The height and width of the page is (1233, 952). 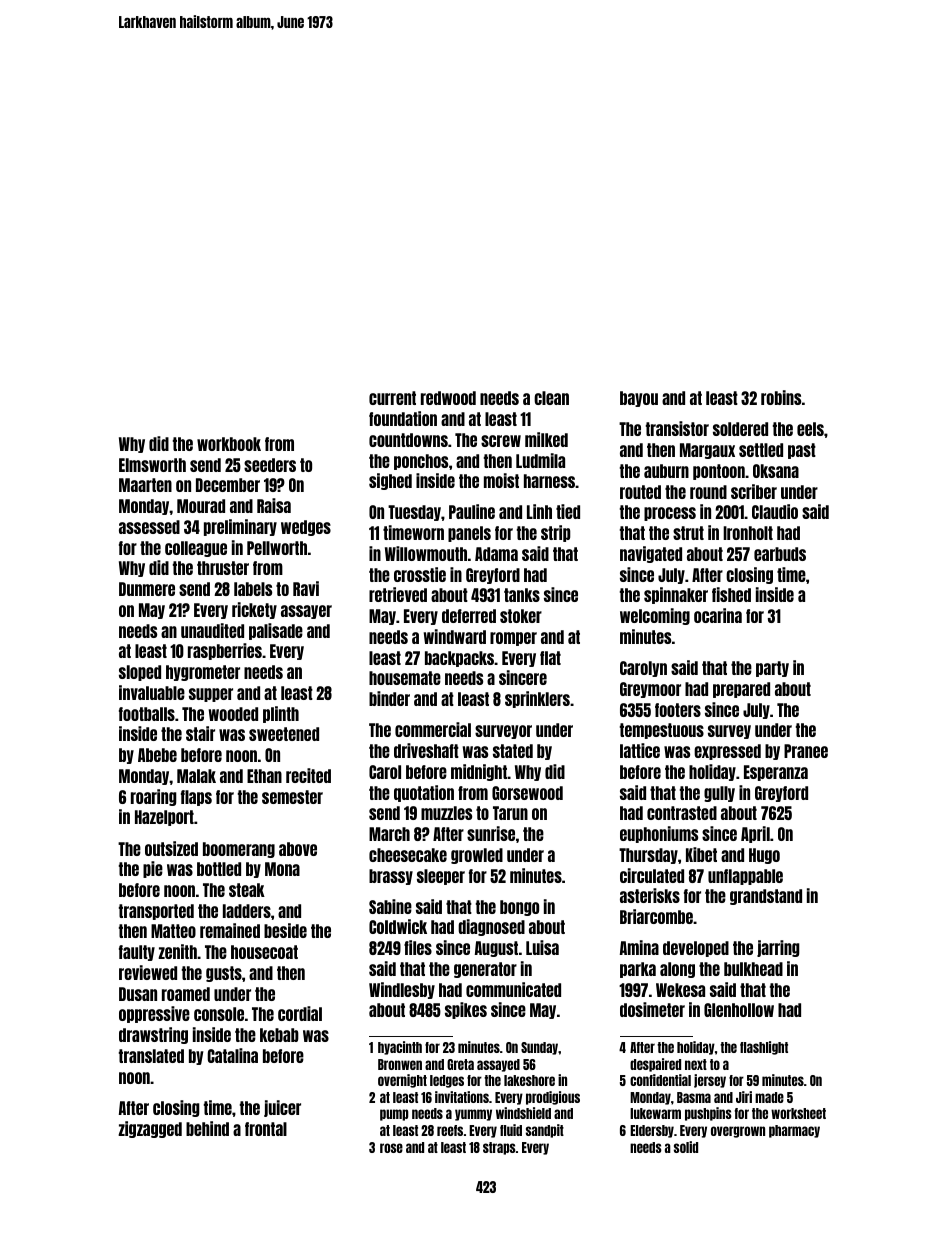 I want to click on wedges, so click(x=306, y=528).
